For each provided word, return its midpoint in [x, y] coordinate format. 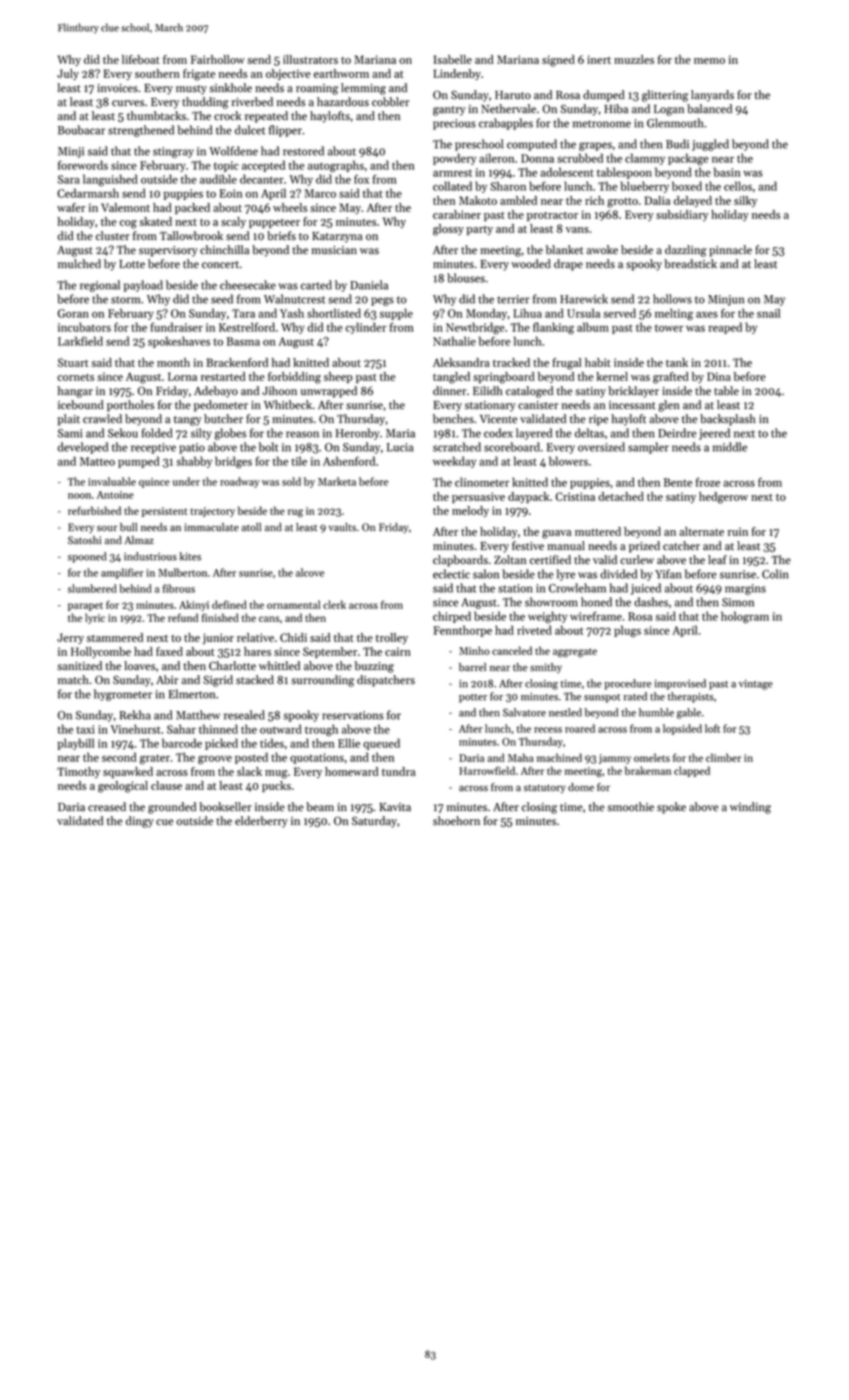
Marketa [337, 481]
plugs [627, 631]
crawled [102, 419]
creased [107, 807]
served [619, 313]
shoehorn [456, 821]
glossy [448, 230]
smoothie [631, 807]
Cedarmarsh [88, 193]
